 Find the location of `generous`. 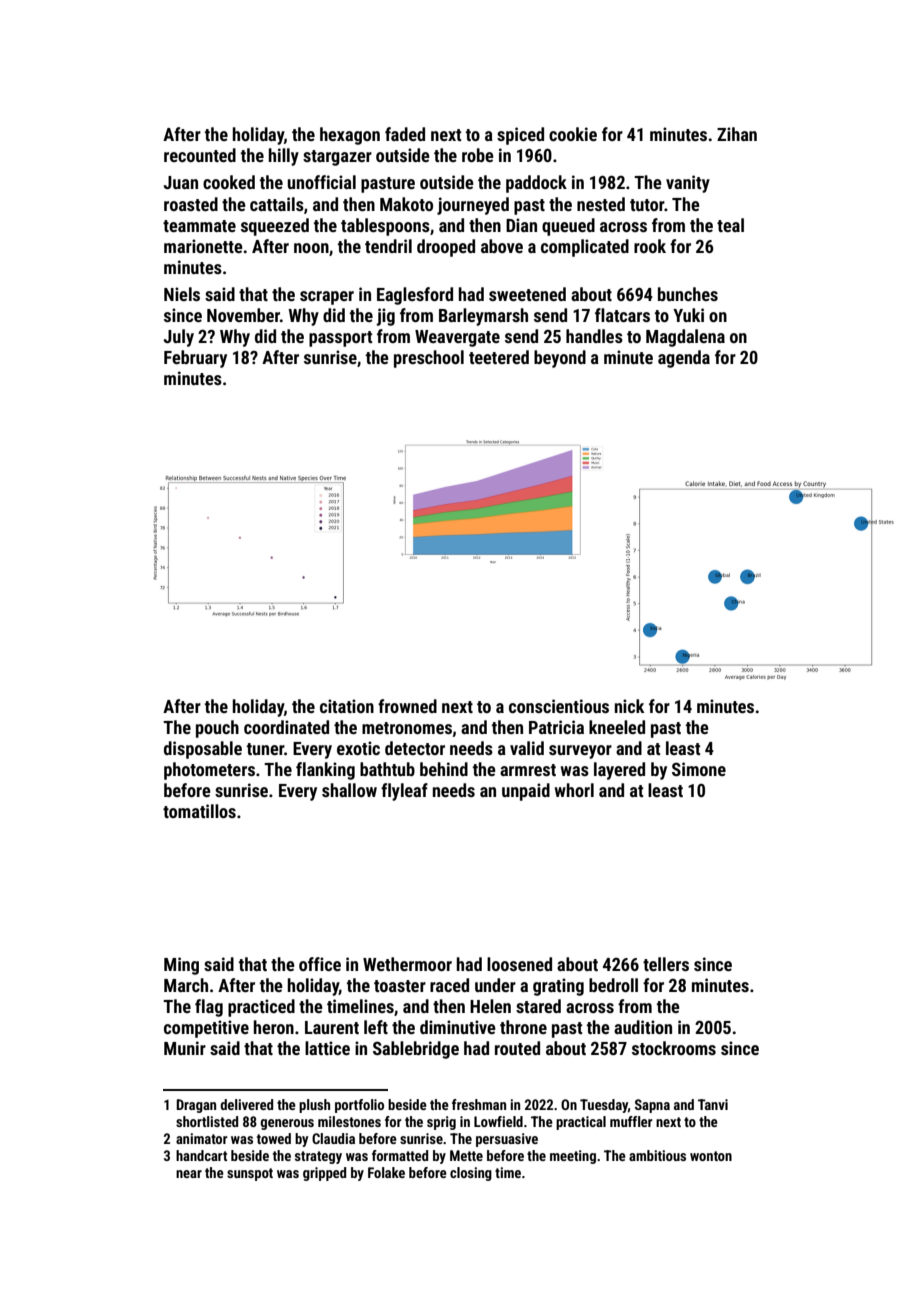

generous is located at coordinates (287, 1124).
